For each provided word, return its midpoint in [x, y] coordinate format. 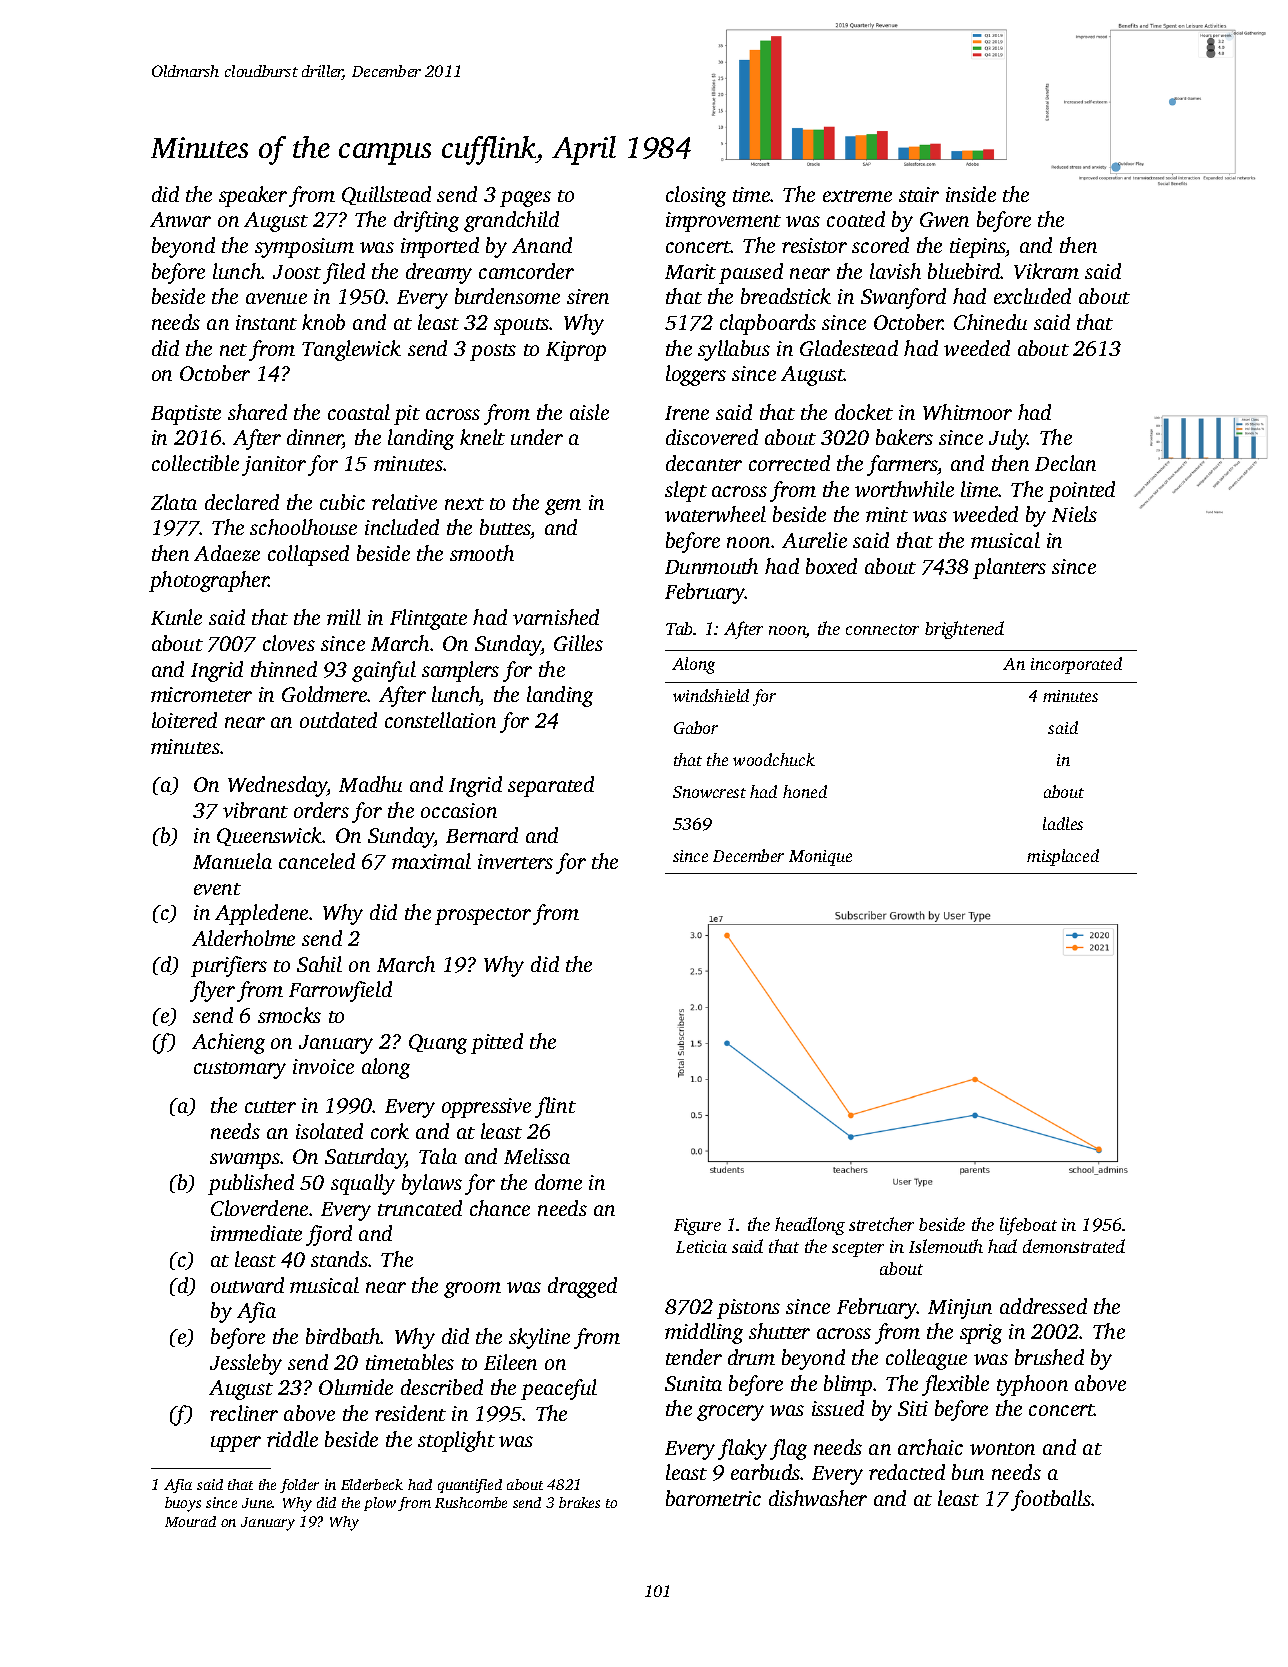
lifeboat [1028, 1226]
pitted [497, 1043]
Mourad [190, 1521]
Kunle [176, 617]
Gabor [696, 727]
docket [864, 412]
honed [805, 791]
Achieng [228, 1043]
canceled [317, 861]
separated [551, 786]
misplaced [1063, 857]
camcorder [526, 271]
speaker [253, 196]
